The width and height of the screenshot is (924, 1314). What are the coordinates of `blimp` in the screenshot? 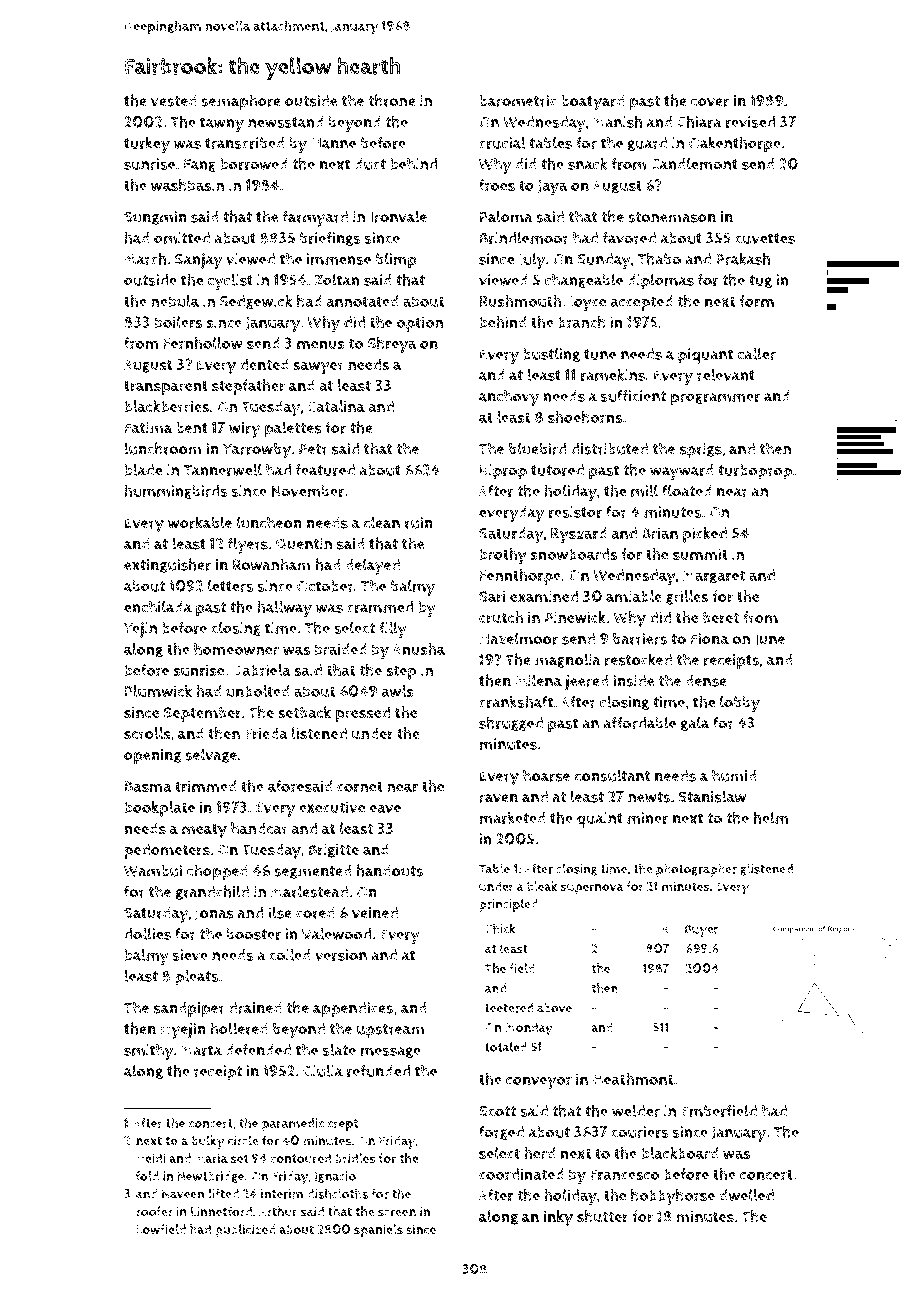 It's located at (396, 261).
